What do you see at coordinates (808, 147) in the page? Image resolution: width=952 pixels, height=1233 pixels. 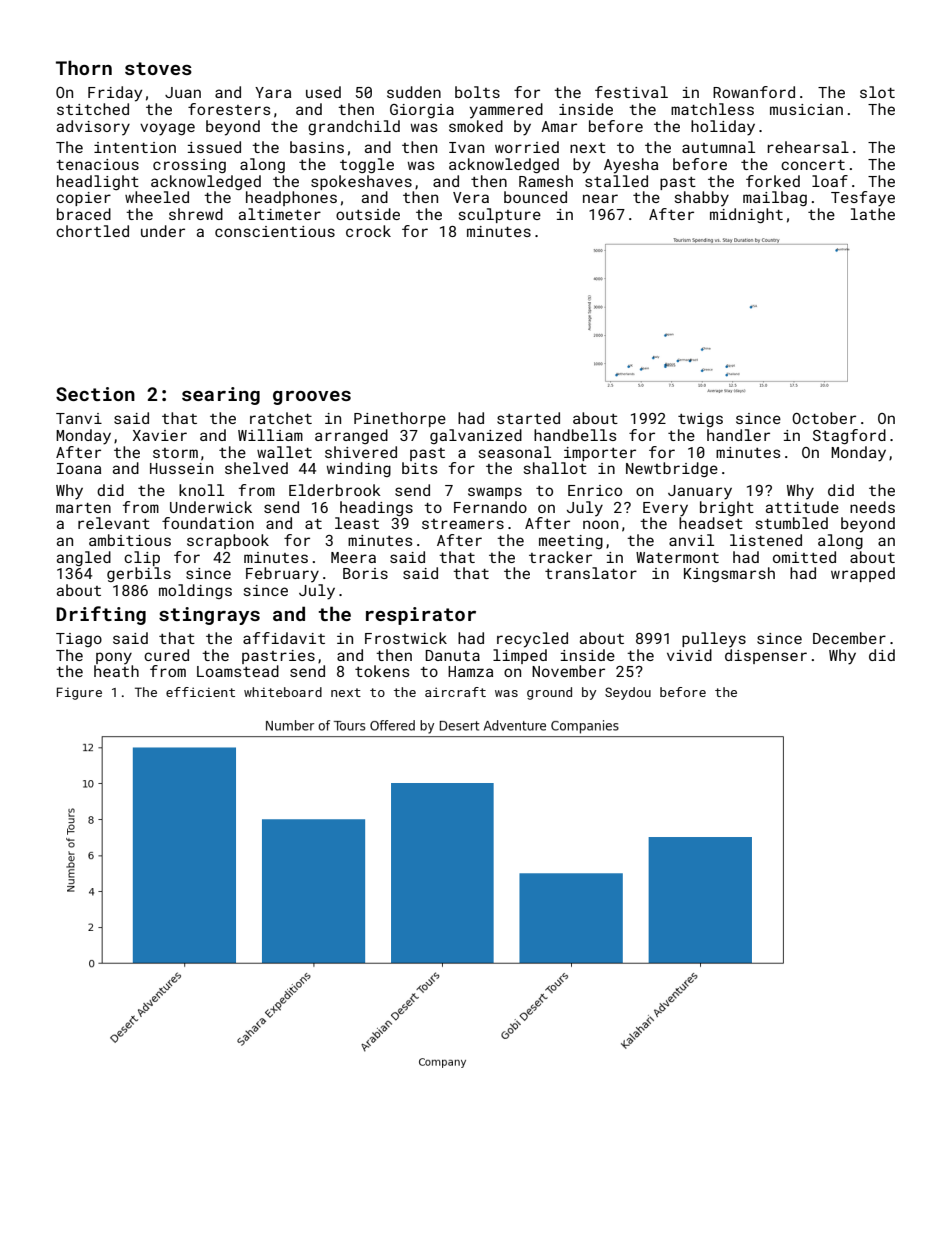 I see `rehearsal` at bounding box center [808, 147].
